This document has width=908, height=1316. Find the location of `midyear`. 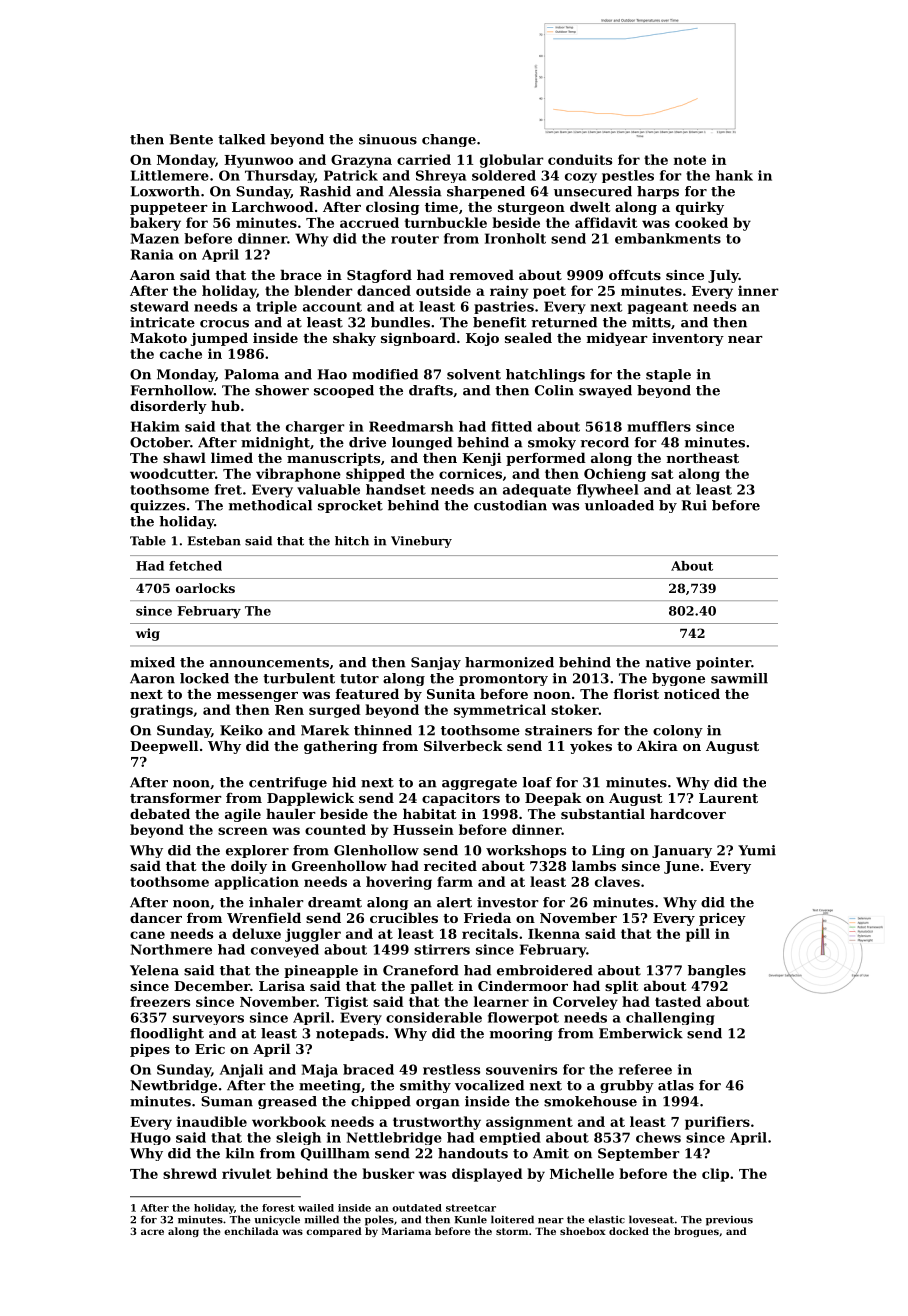

midyear is located at coordinates (617, 339).
